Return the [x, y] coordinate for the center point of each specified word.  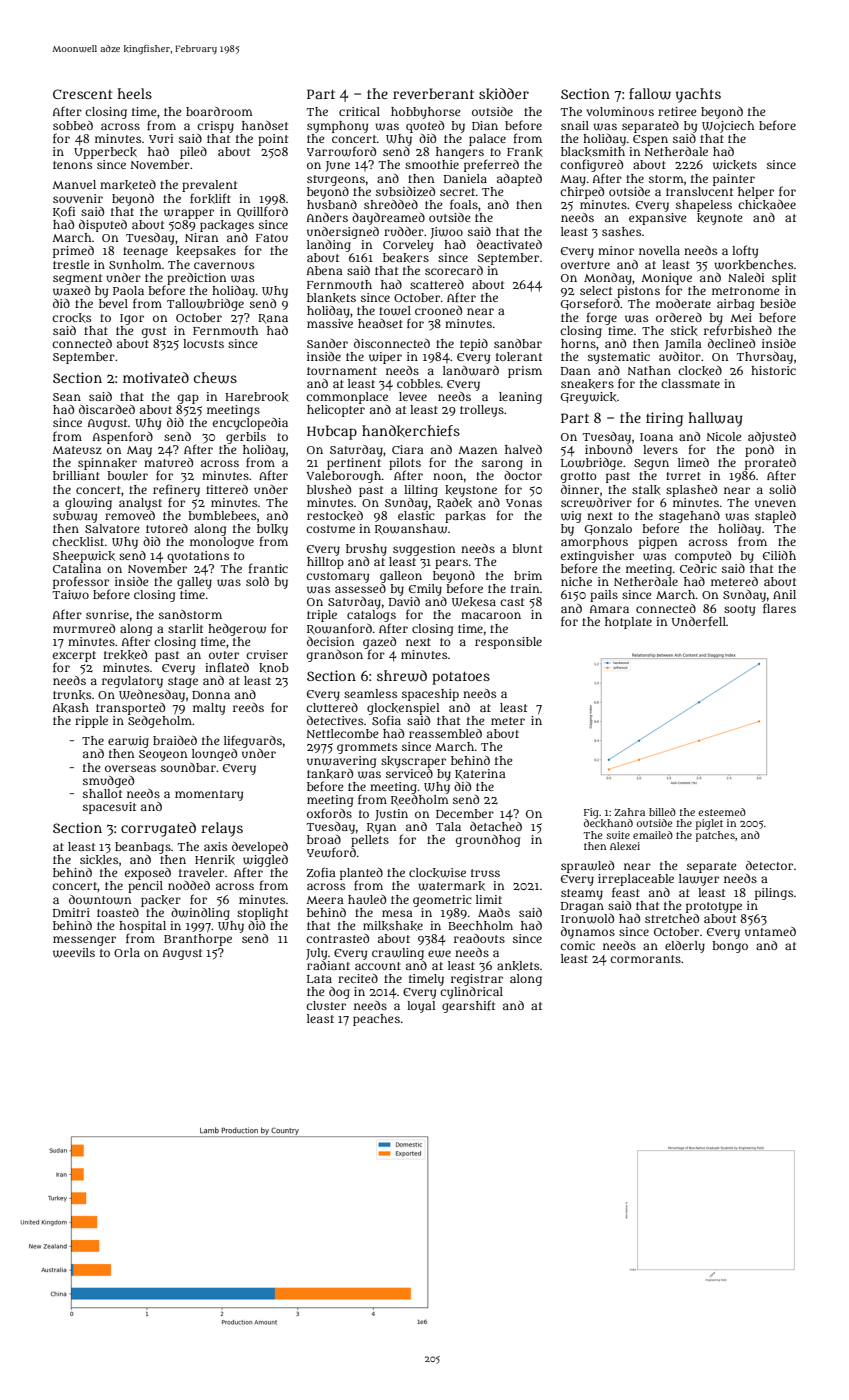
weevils [74, 953]
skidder [504, 94]
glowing [88, 504]
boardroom [219, 111]
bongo [730, 947]
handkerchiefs [411, 431]
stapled [775, 517]
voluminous [620, 111]
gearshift [468, 1006]
